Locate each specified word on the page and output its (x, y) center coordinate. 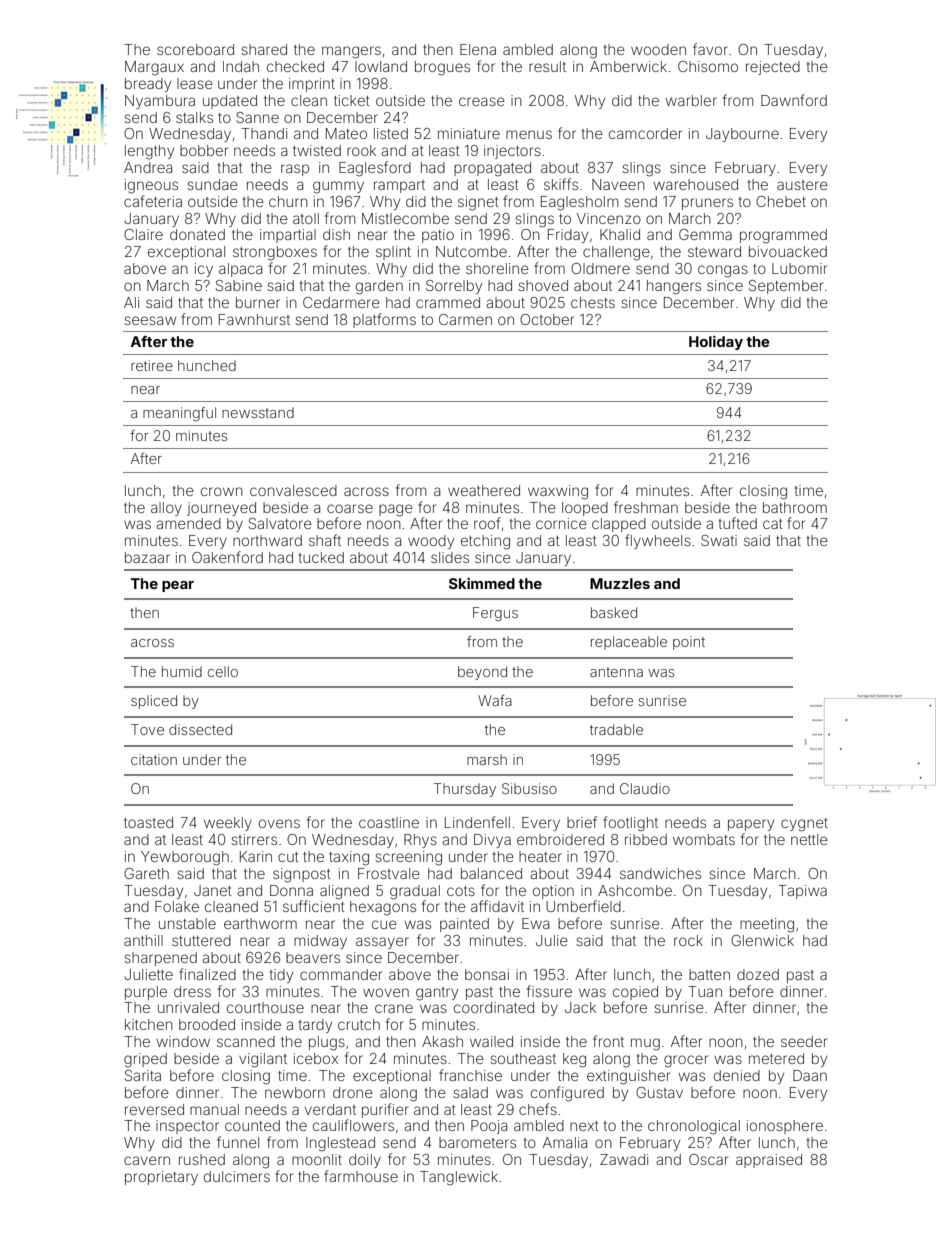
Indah (241, 66)
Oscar (708, 1159)
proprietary (161, 1178)
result (547, 66)
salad (470, 1092)
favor (710, 49)
